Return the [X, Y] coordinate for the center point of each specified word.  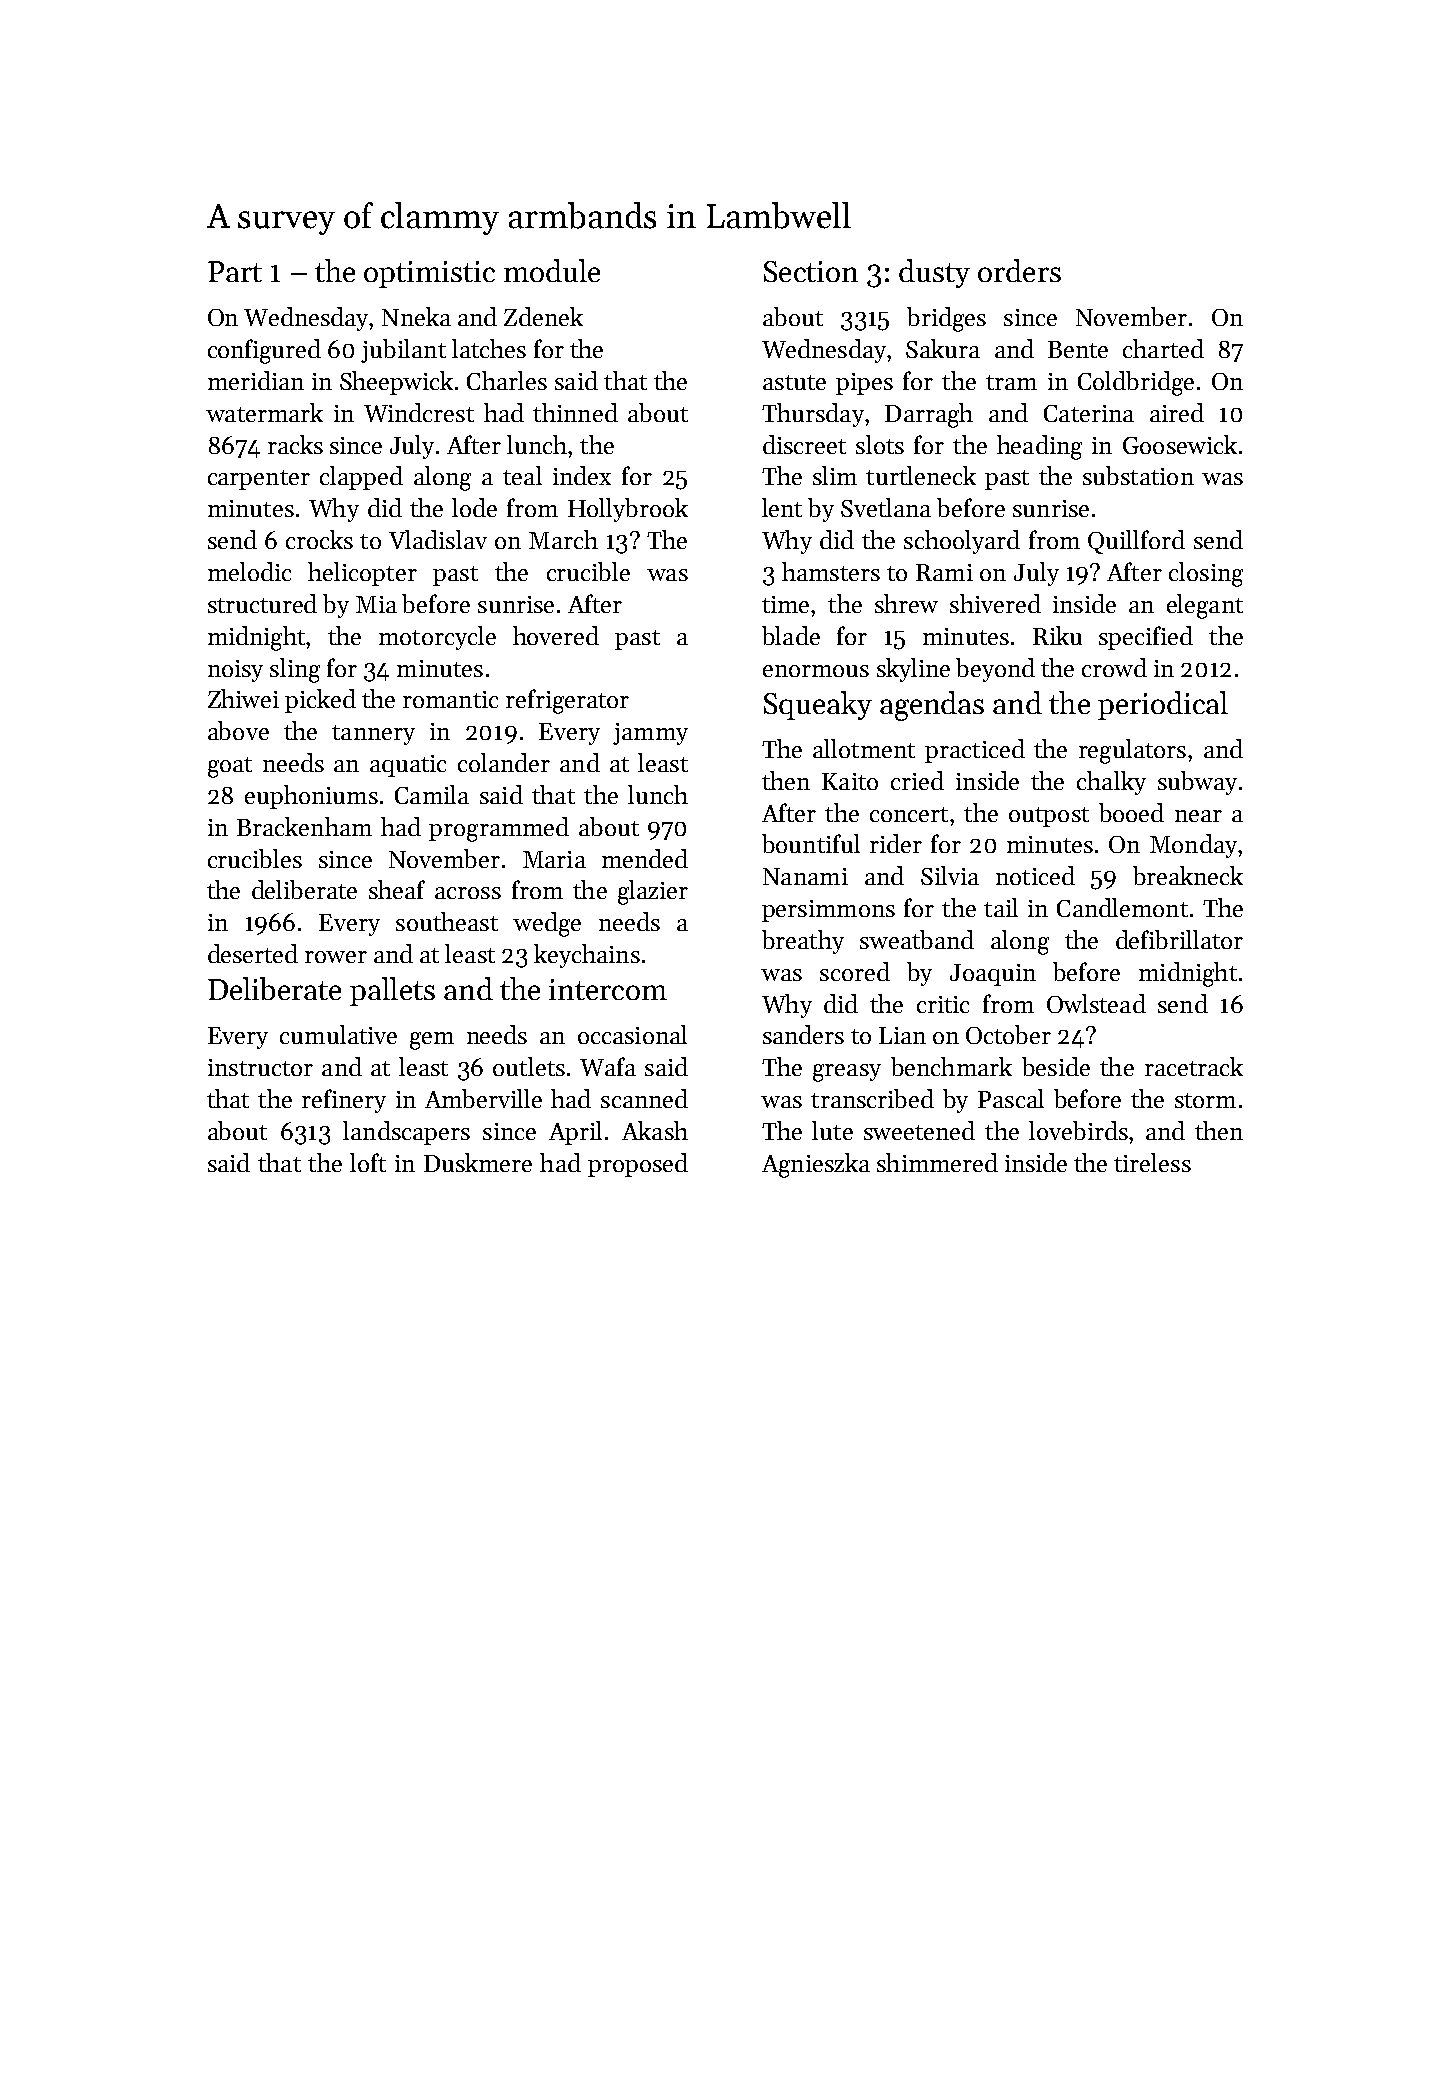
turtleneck [921, 475]
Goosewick [1180, 444]
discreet [804, 444]
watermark [264, 412]
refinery [344, 1101]
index [582, 475]
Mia [376, 604]
